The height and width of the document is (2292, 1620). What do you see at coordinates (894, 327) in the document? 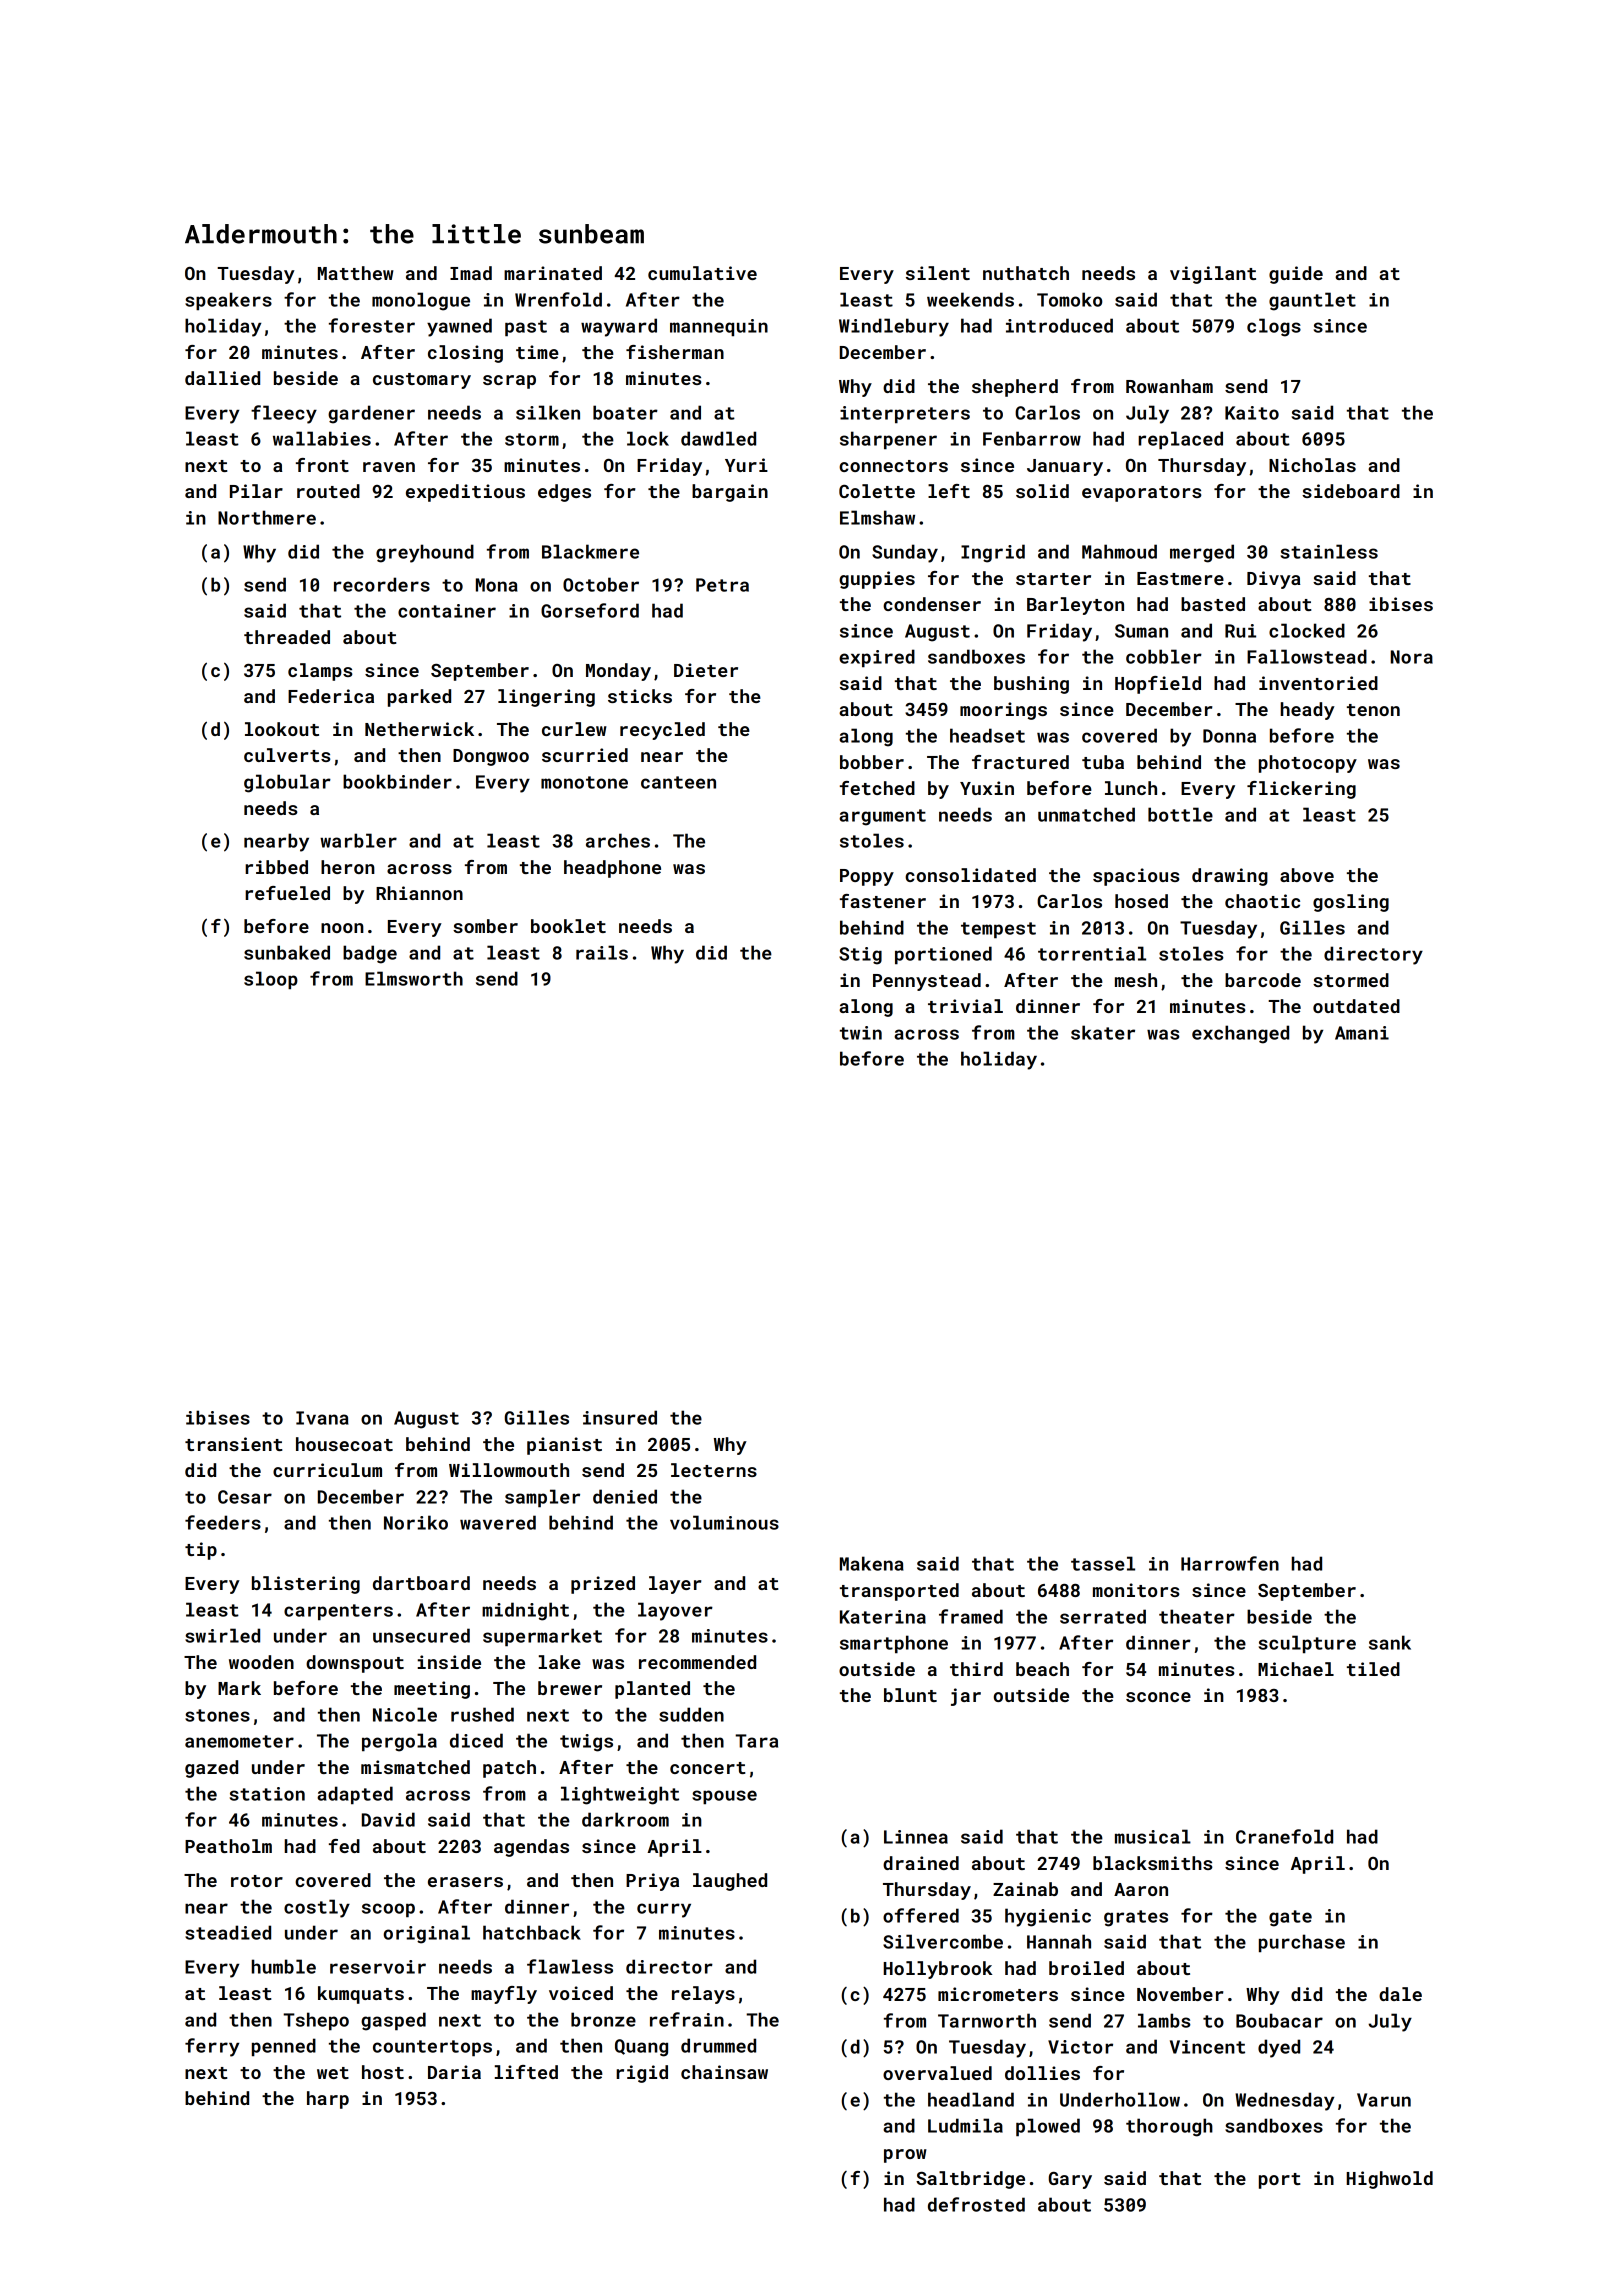
I see `Windlebury` at bounding box center [894, 327].
